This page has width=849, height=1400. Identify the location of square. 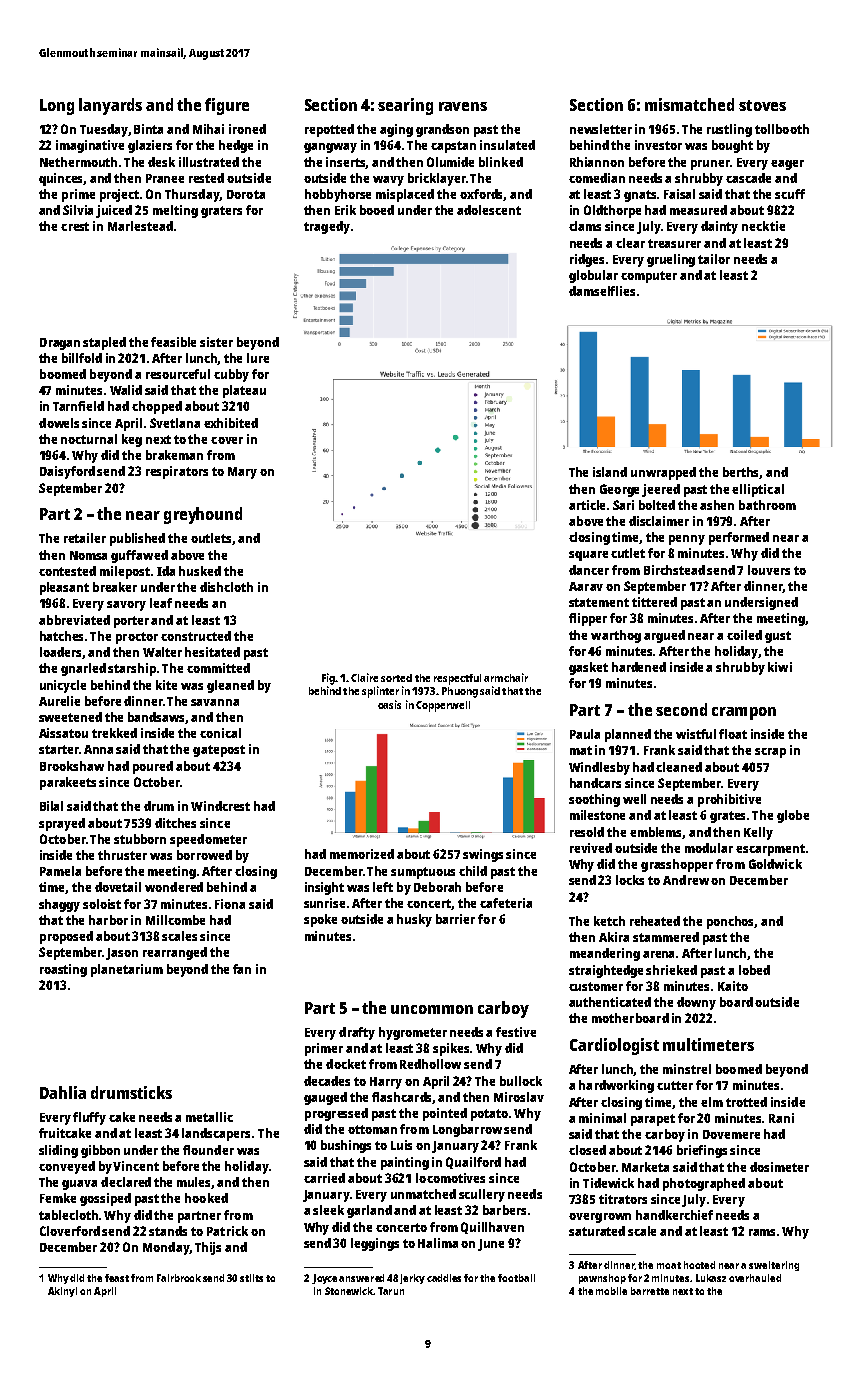
(588, 556).
